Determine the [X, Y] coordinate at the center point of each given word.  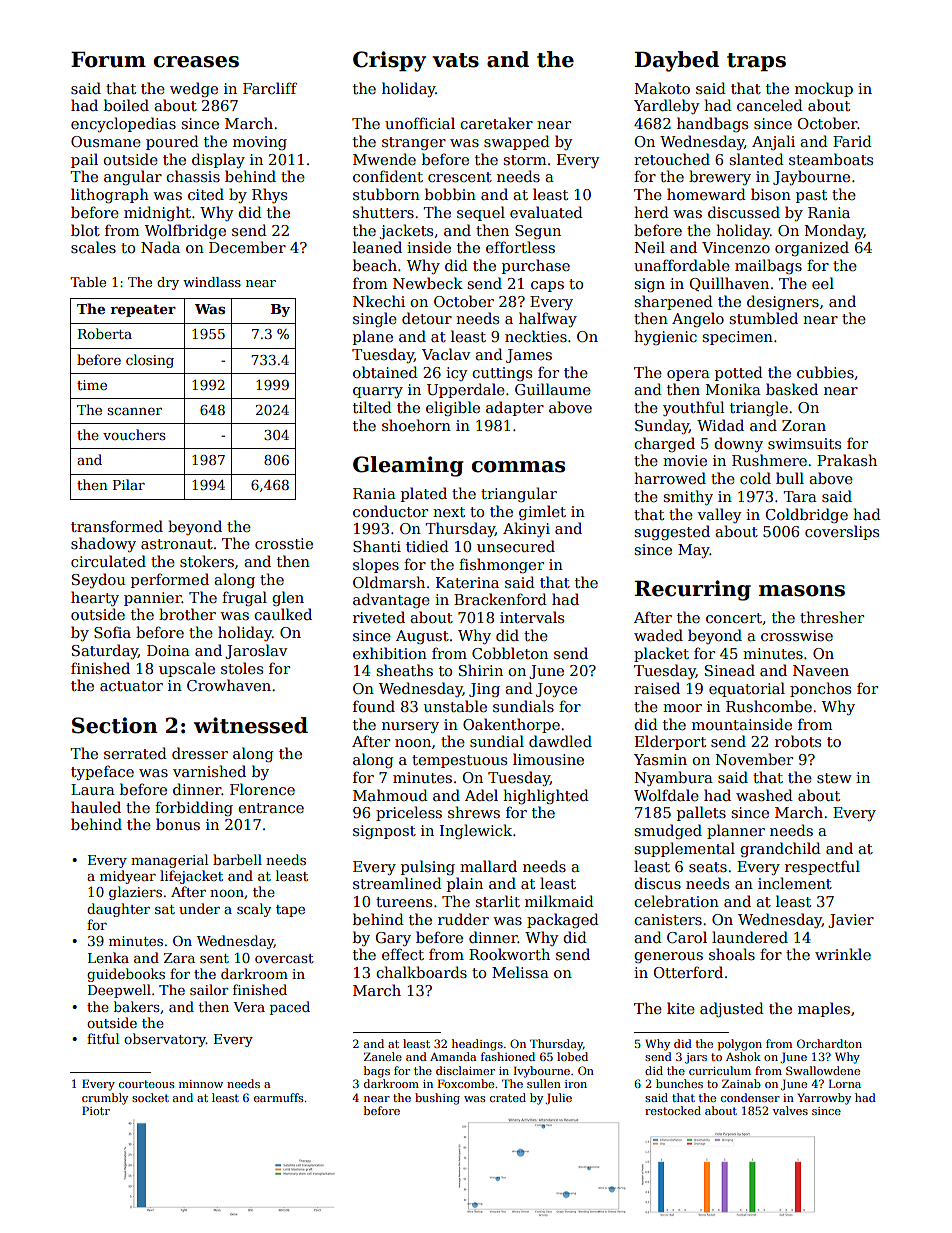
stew [834, 778]
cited [206, 194]
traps [756, 62]
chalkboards [421, 972]
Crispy [389, 61]
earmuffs [278, 1097]
